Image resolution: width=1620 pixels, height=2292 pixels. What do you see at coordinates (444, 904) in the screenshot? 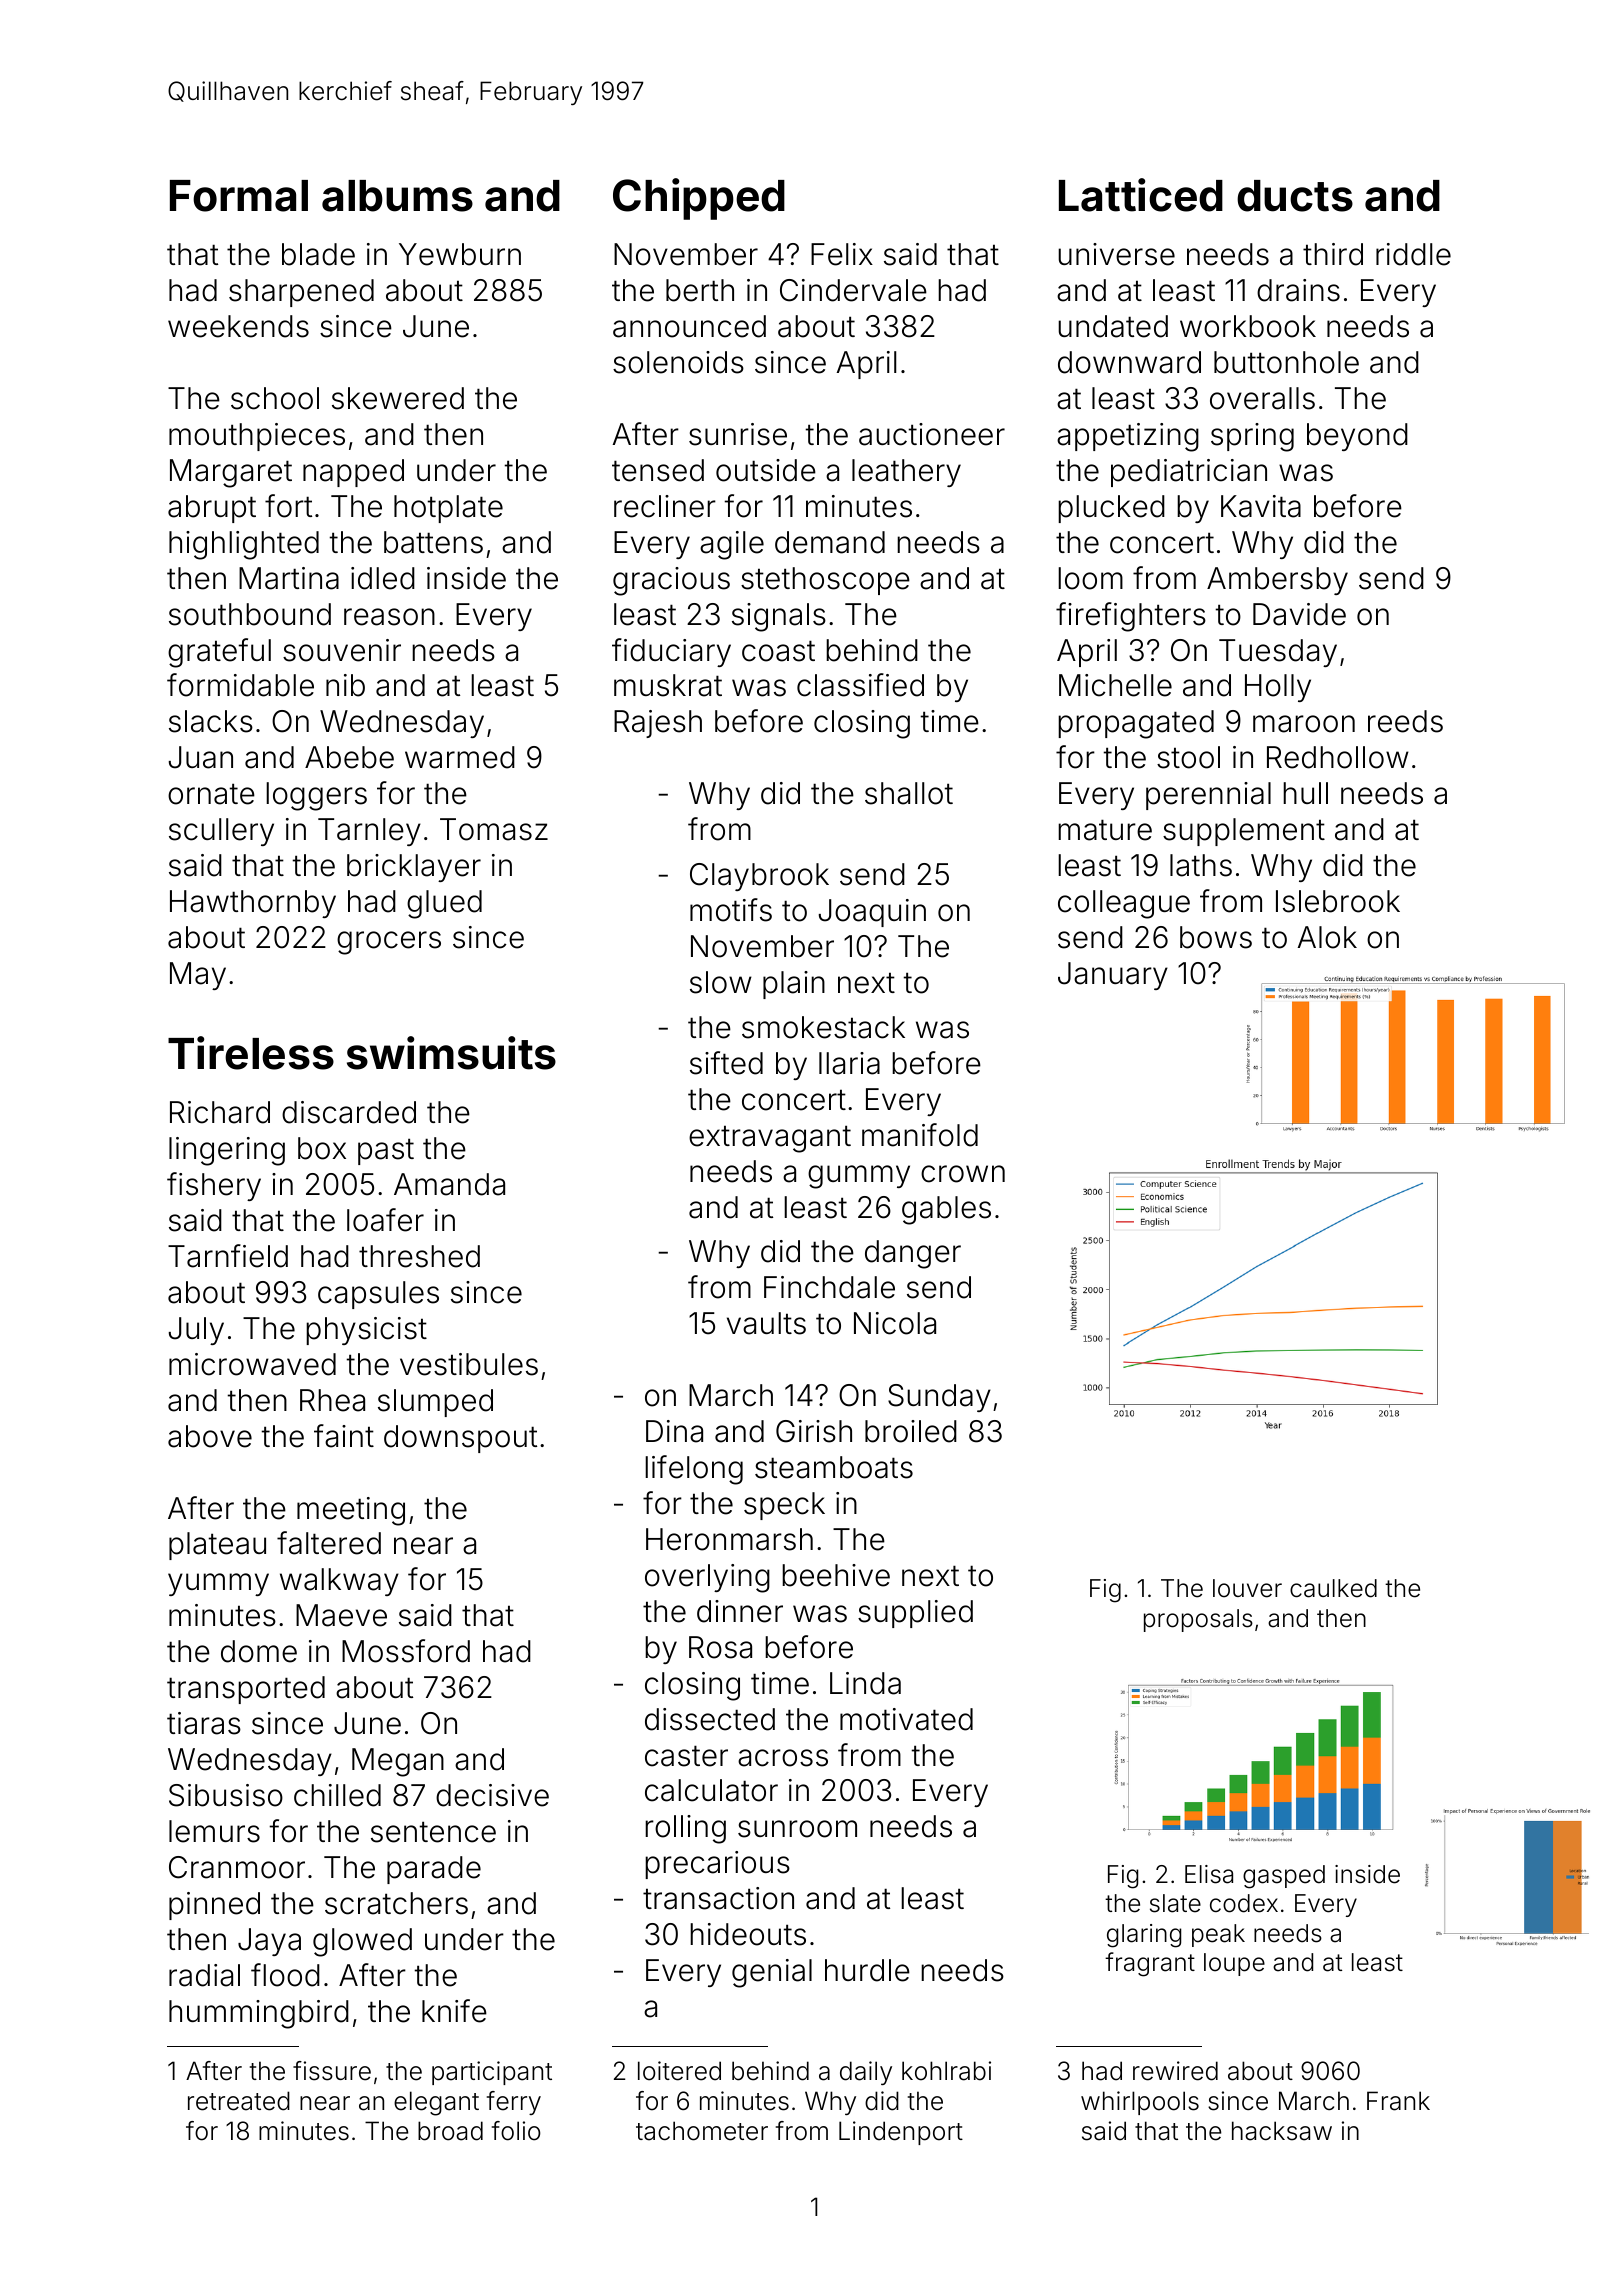
I see `glued` at bounding box center [444, 904].
